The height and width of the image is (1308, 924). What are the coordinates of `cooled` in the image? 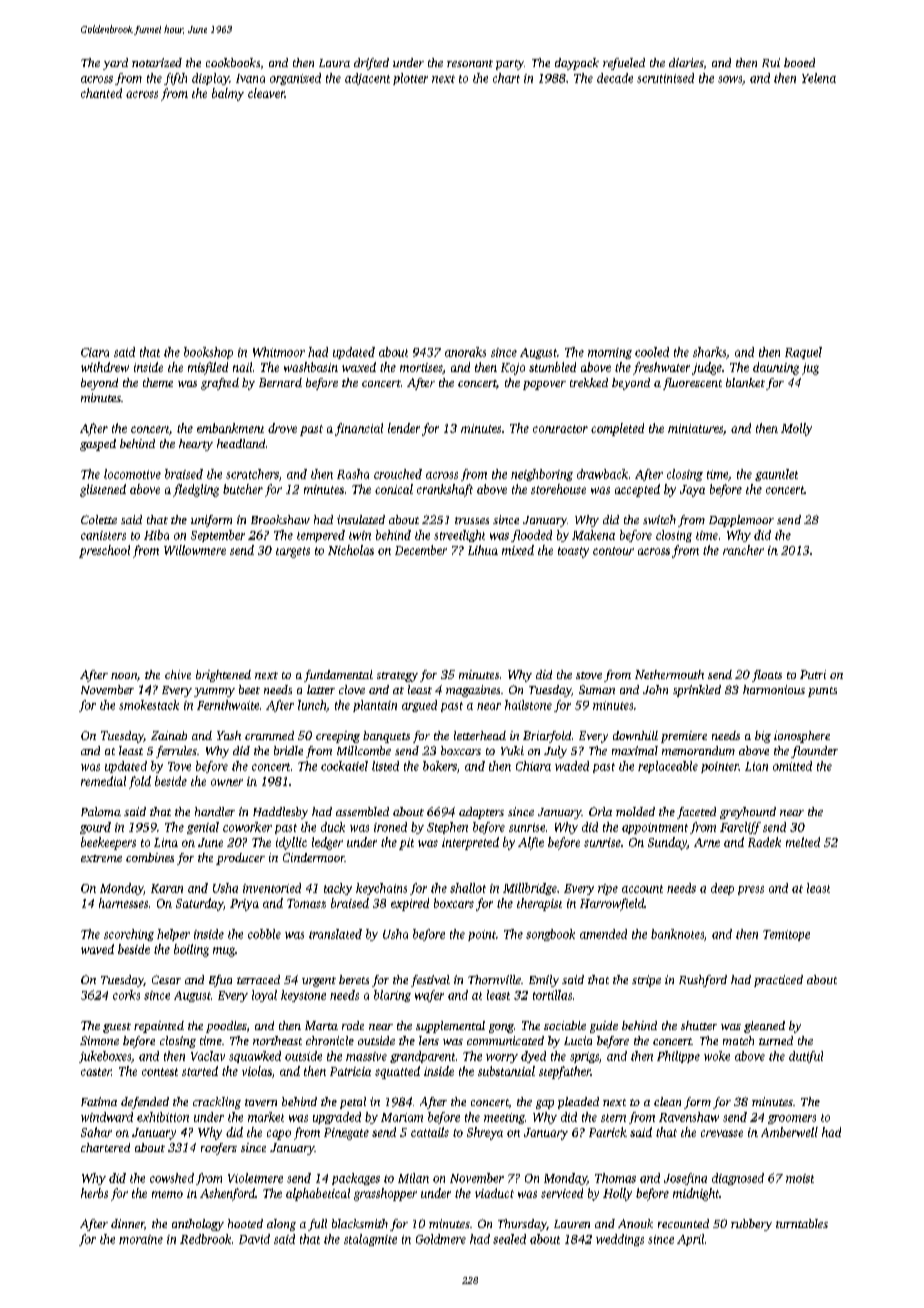 It's located at (652, 352).
